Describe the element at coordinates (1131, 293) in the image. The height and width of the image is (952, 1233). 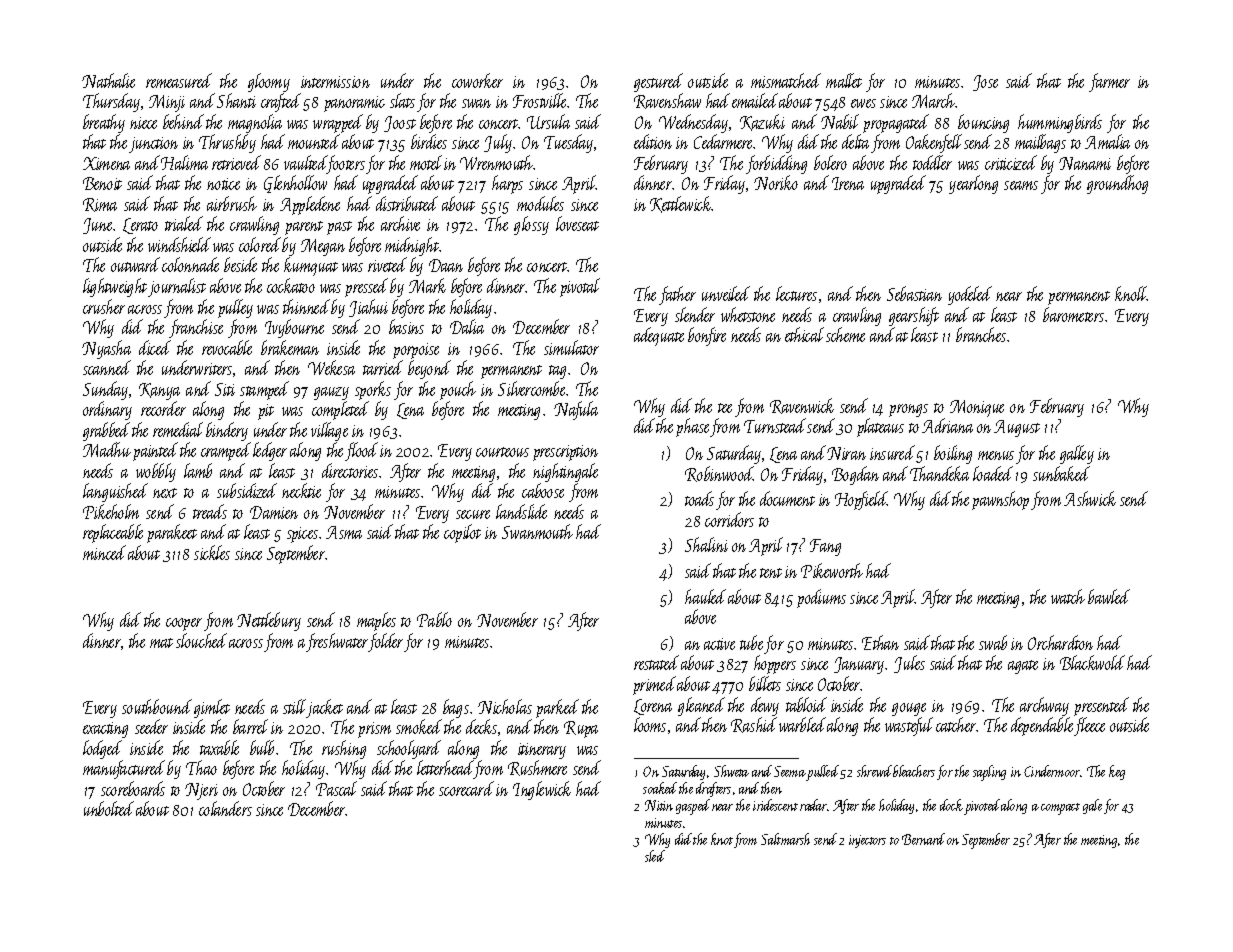
I see `knoll` at that location.
